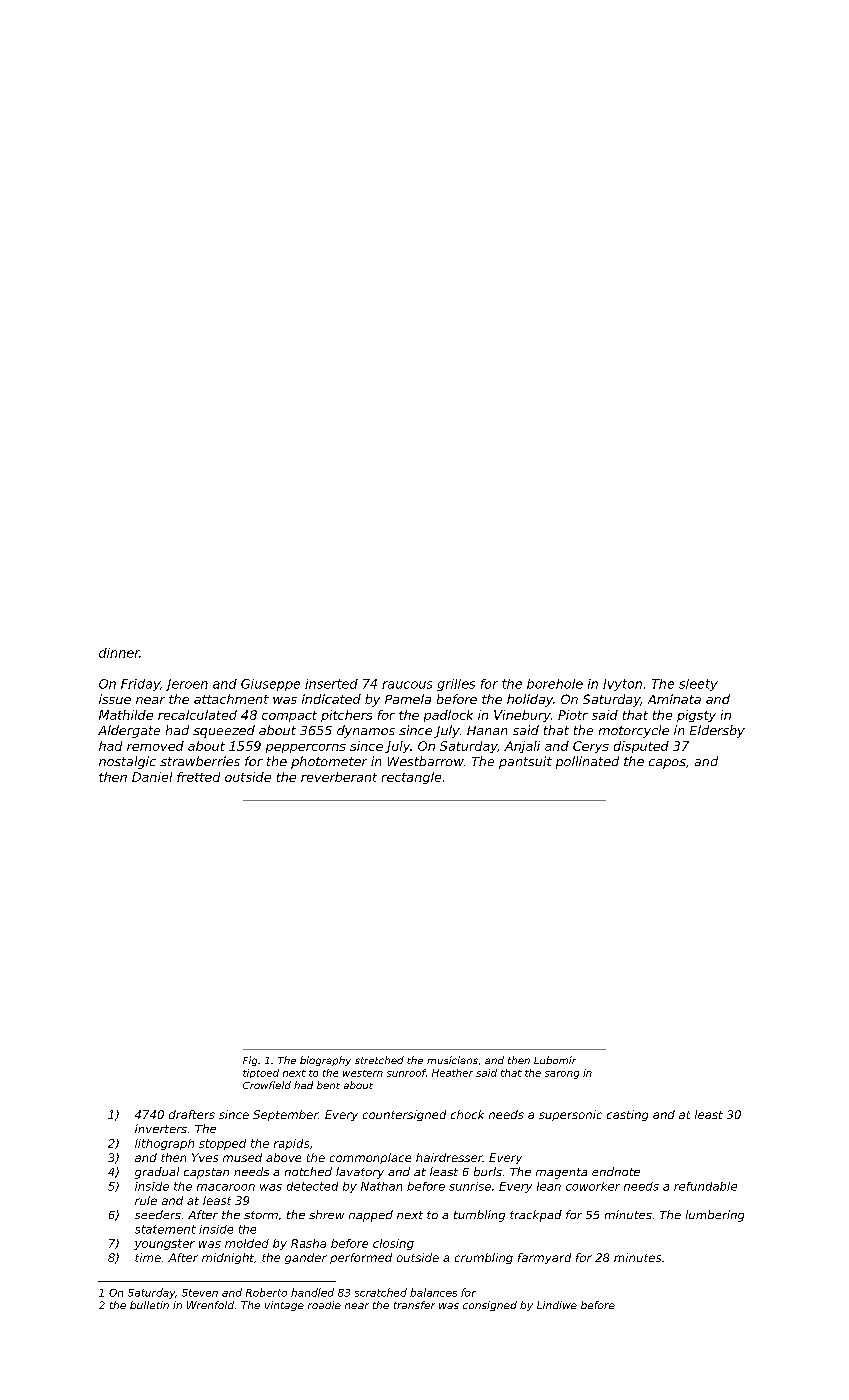  Describe the element at coordinates (555, 1060) in the screenshot. I see `Lubomir` at that location.
